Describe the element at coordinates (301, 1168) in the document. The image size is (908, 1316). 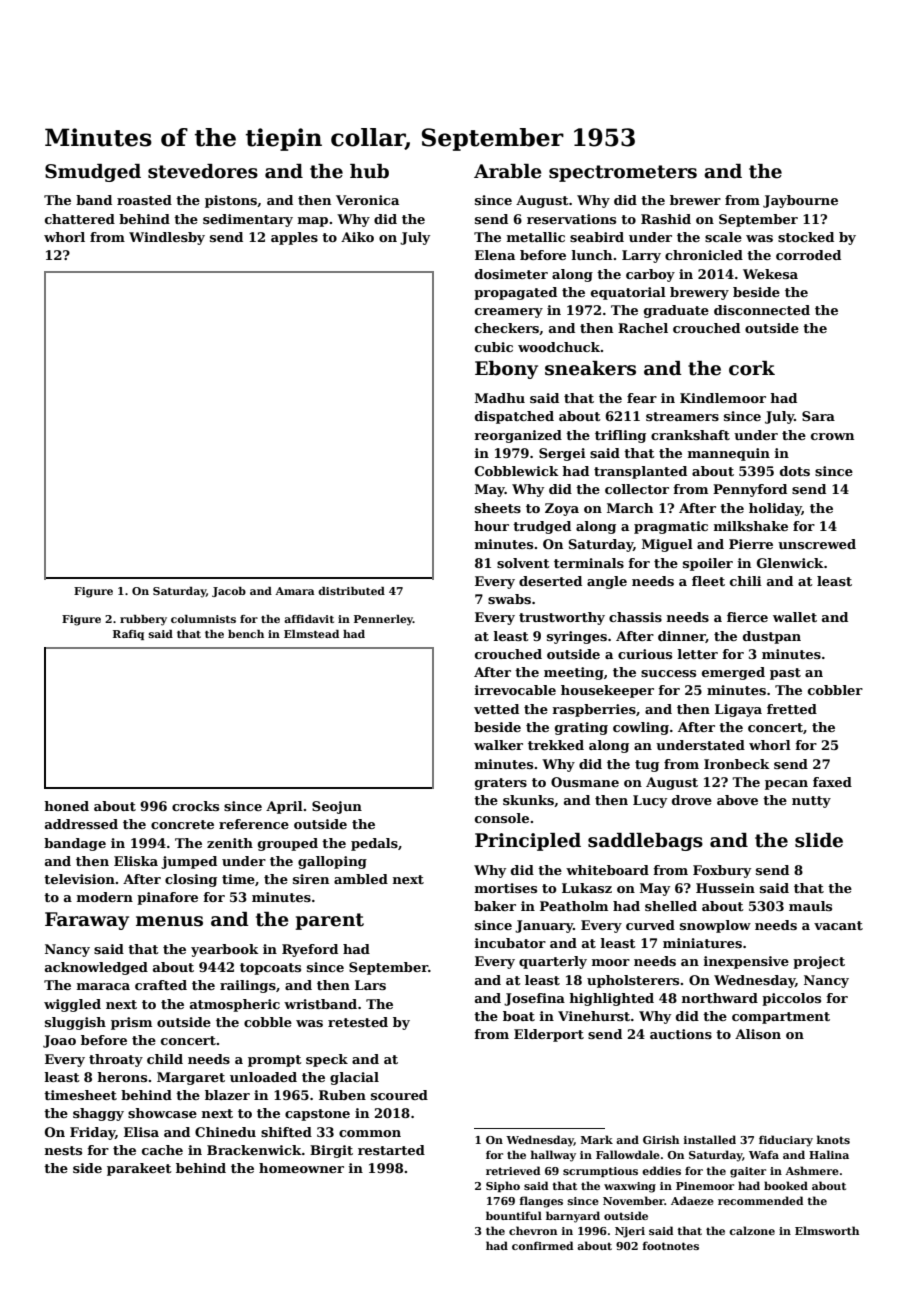
I see `homeowner` at that location.
